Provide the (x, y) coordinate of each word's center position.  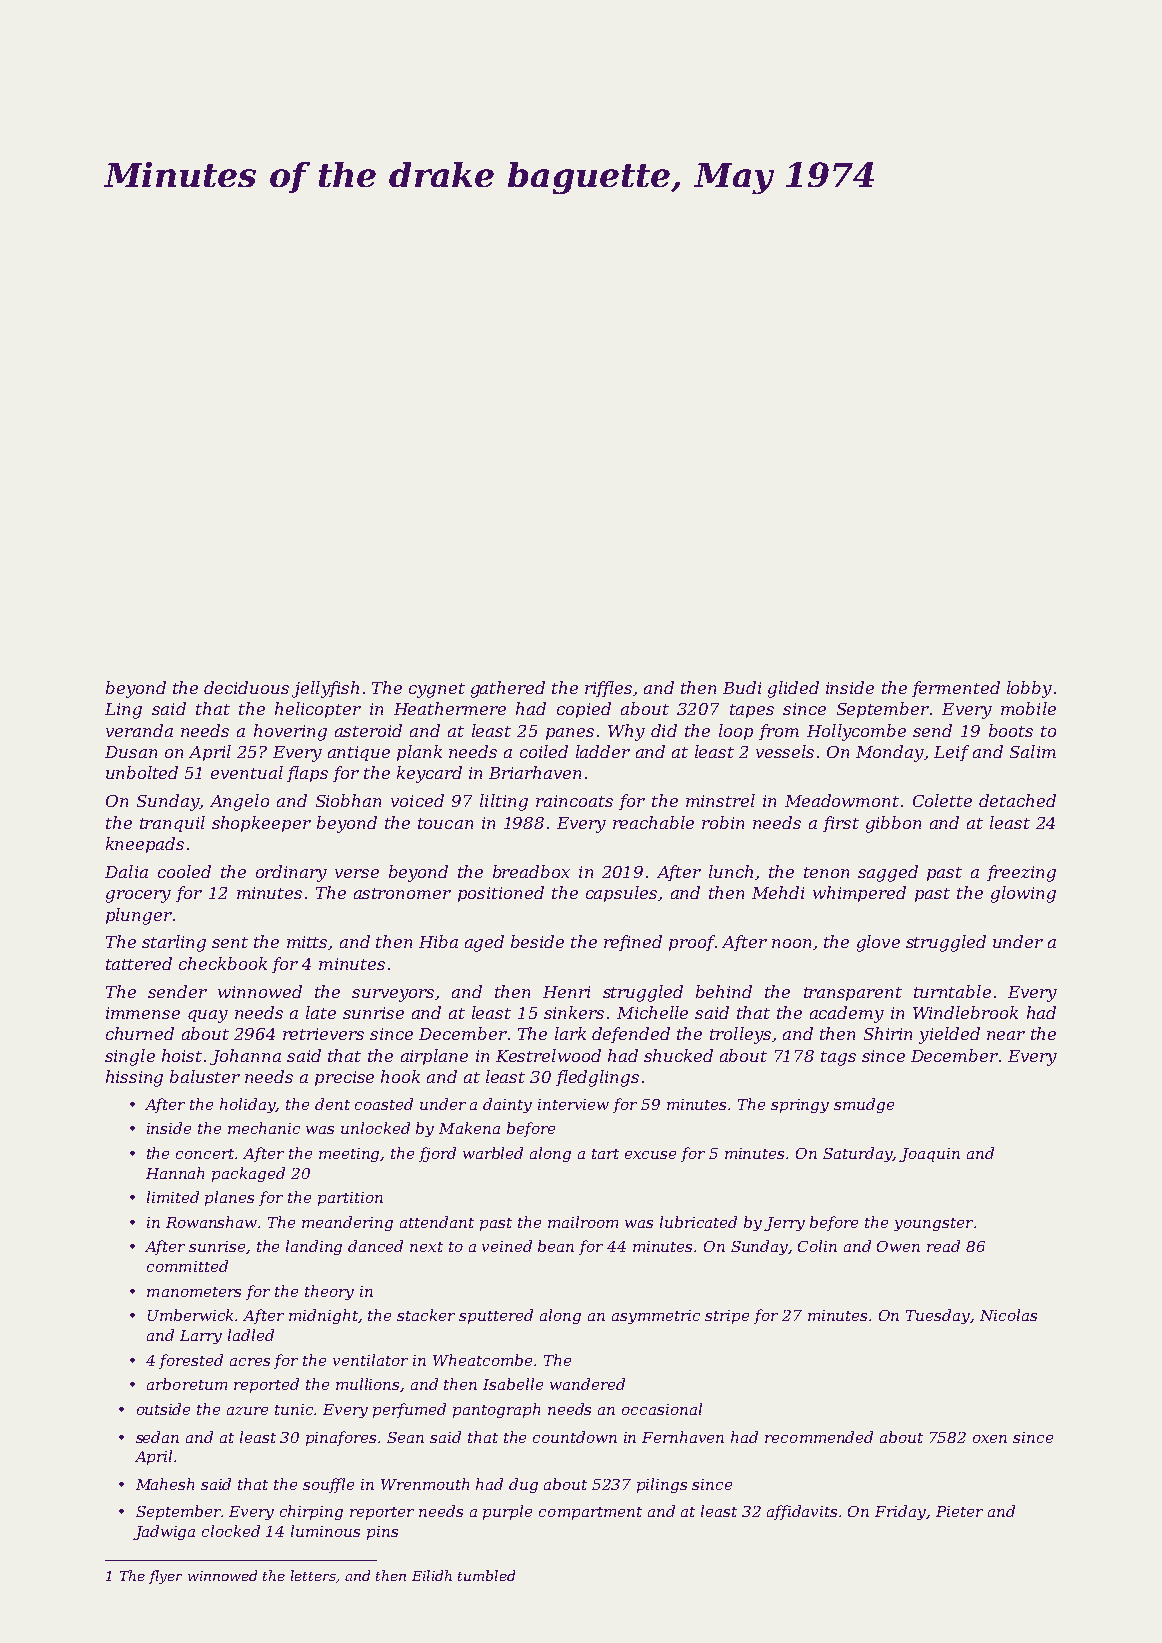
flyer (165, 1577)
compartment (590, 1513)
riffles (608, 689)
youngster (933, 1224)
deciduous (246, 687)
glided (793, 689)
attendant (437, 1222)
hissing (134, 1078)
